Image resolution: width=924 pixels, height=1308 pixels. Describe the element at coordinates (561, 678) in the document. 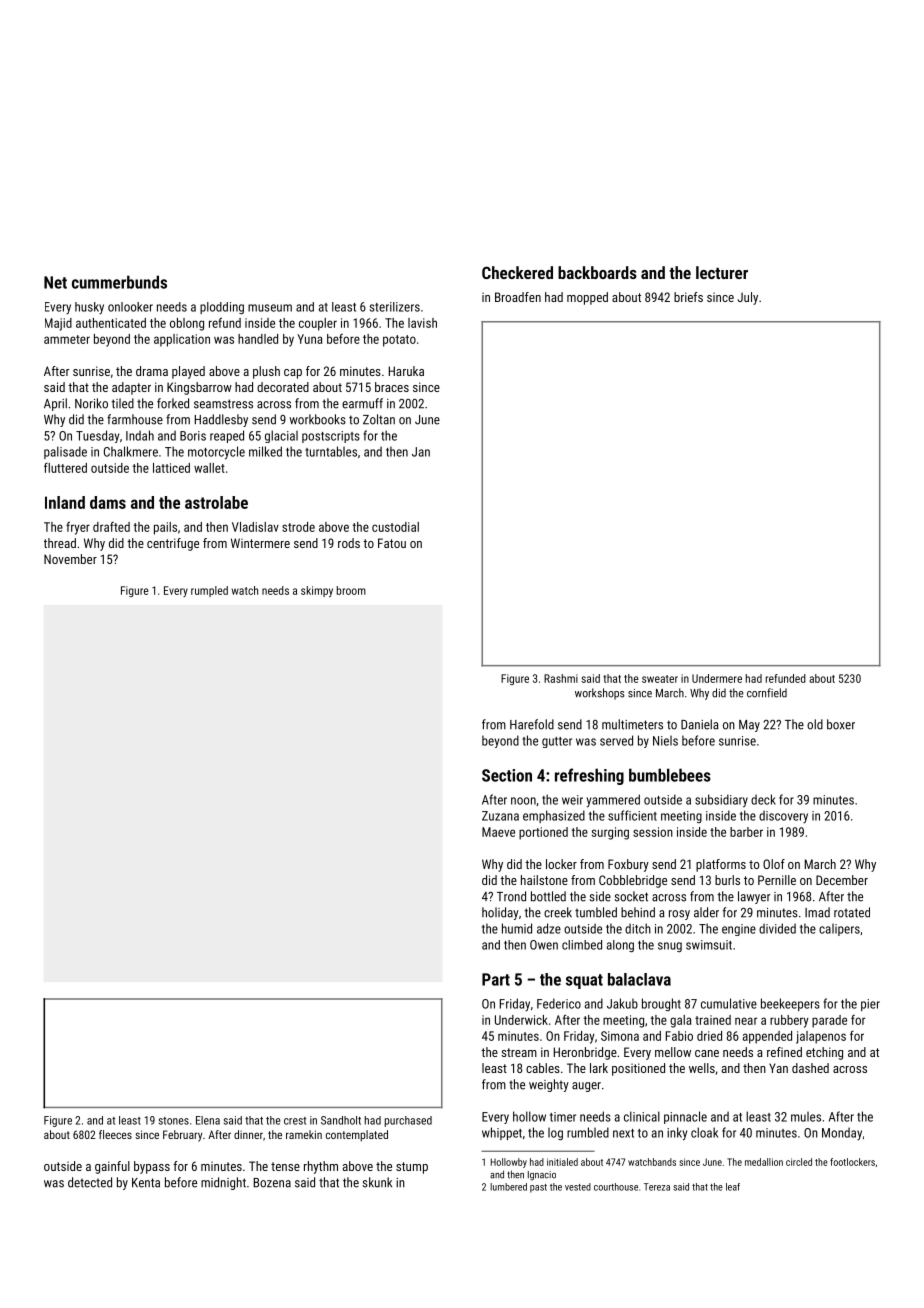

I see `Rashmi` at that location.
